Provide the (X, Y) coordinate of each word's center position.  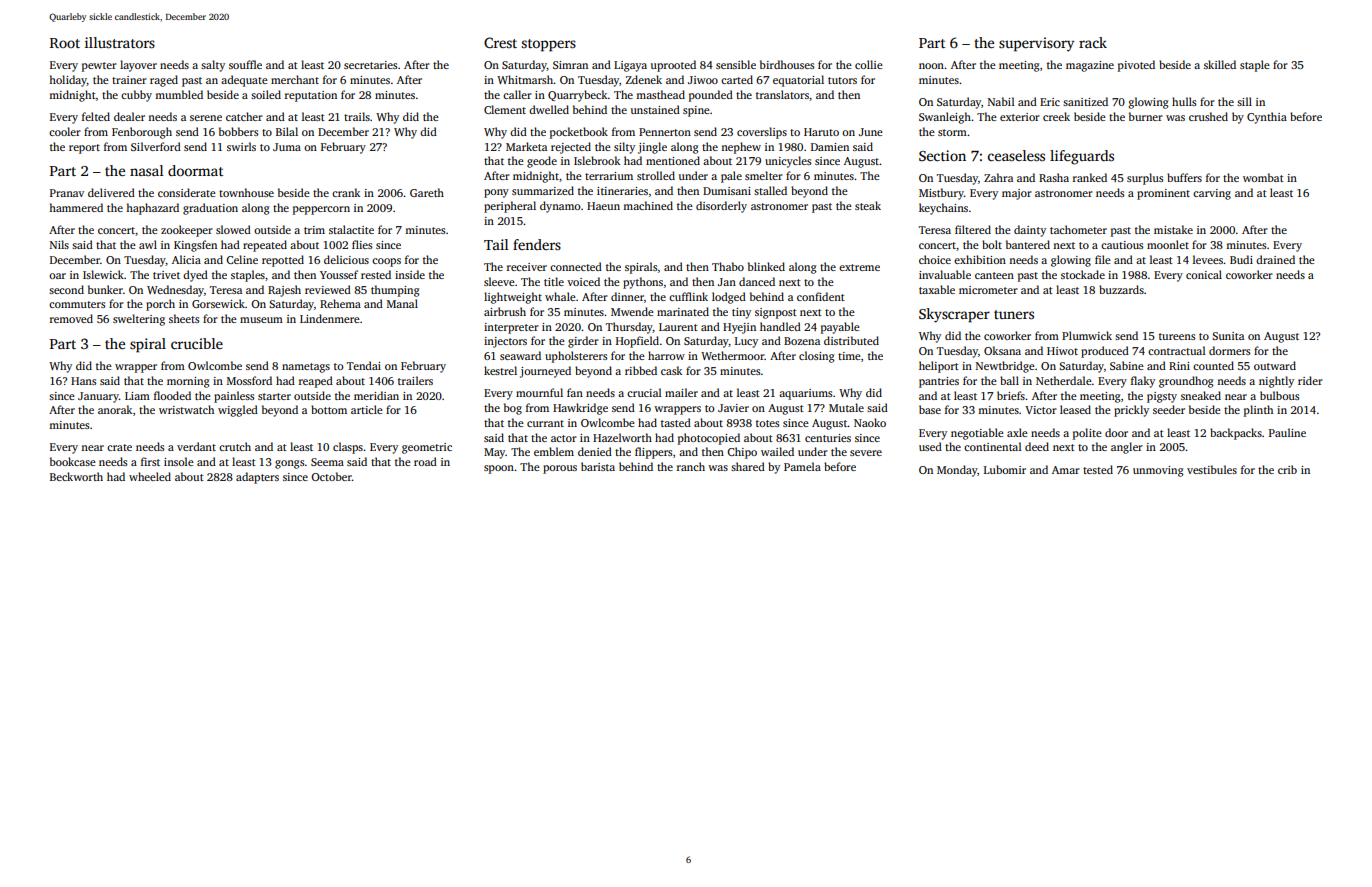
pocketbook (579, 133)
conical (1204, 274)
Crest (500, 42)
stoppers (548, 45)
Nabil (1001, 101)
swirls (241, 146)
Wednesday (175, 291)
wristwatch (186, 409)
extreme (859, 267)
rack (1093, 42)
